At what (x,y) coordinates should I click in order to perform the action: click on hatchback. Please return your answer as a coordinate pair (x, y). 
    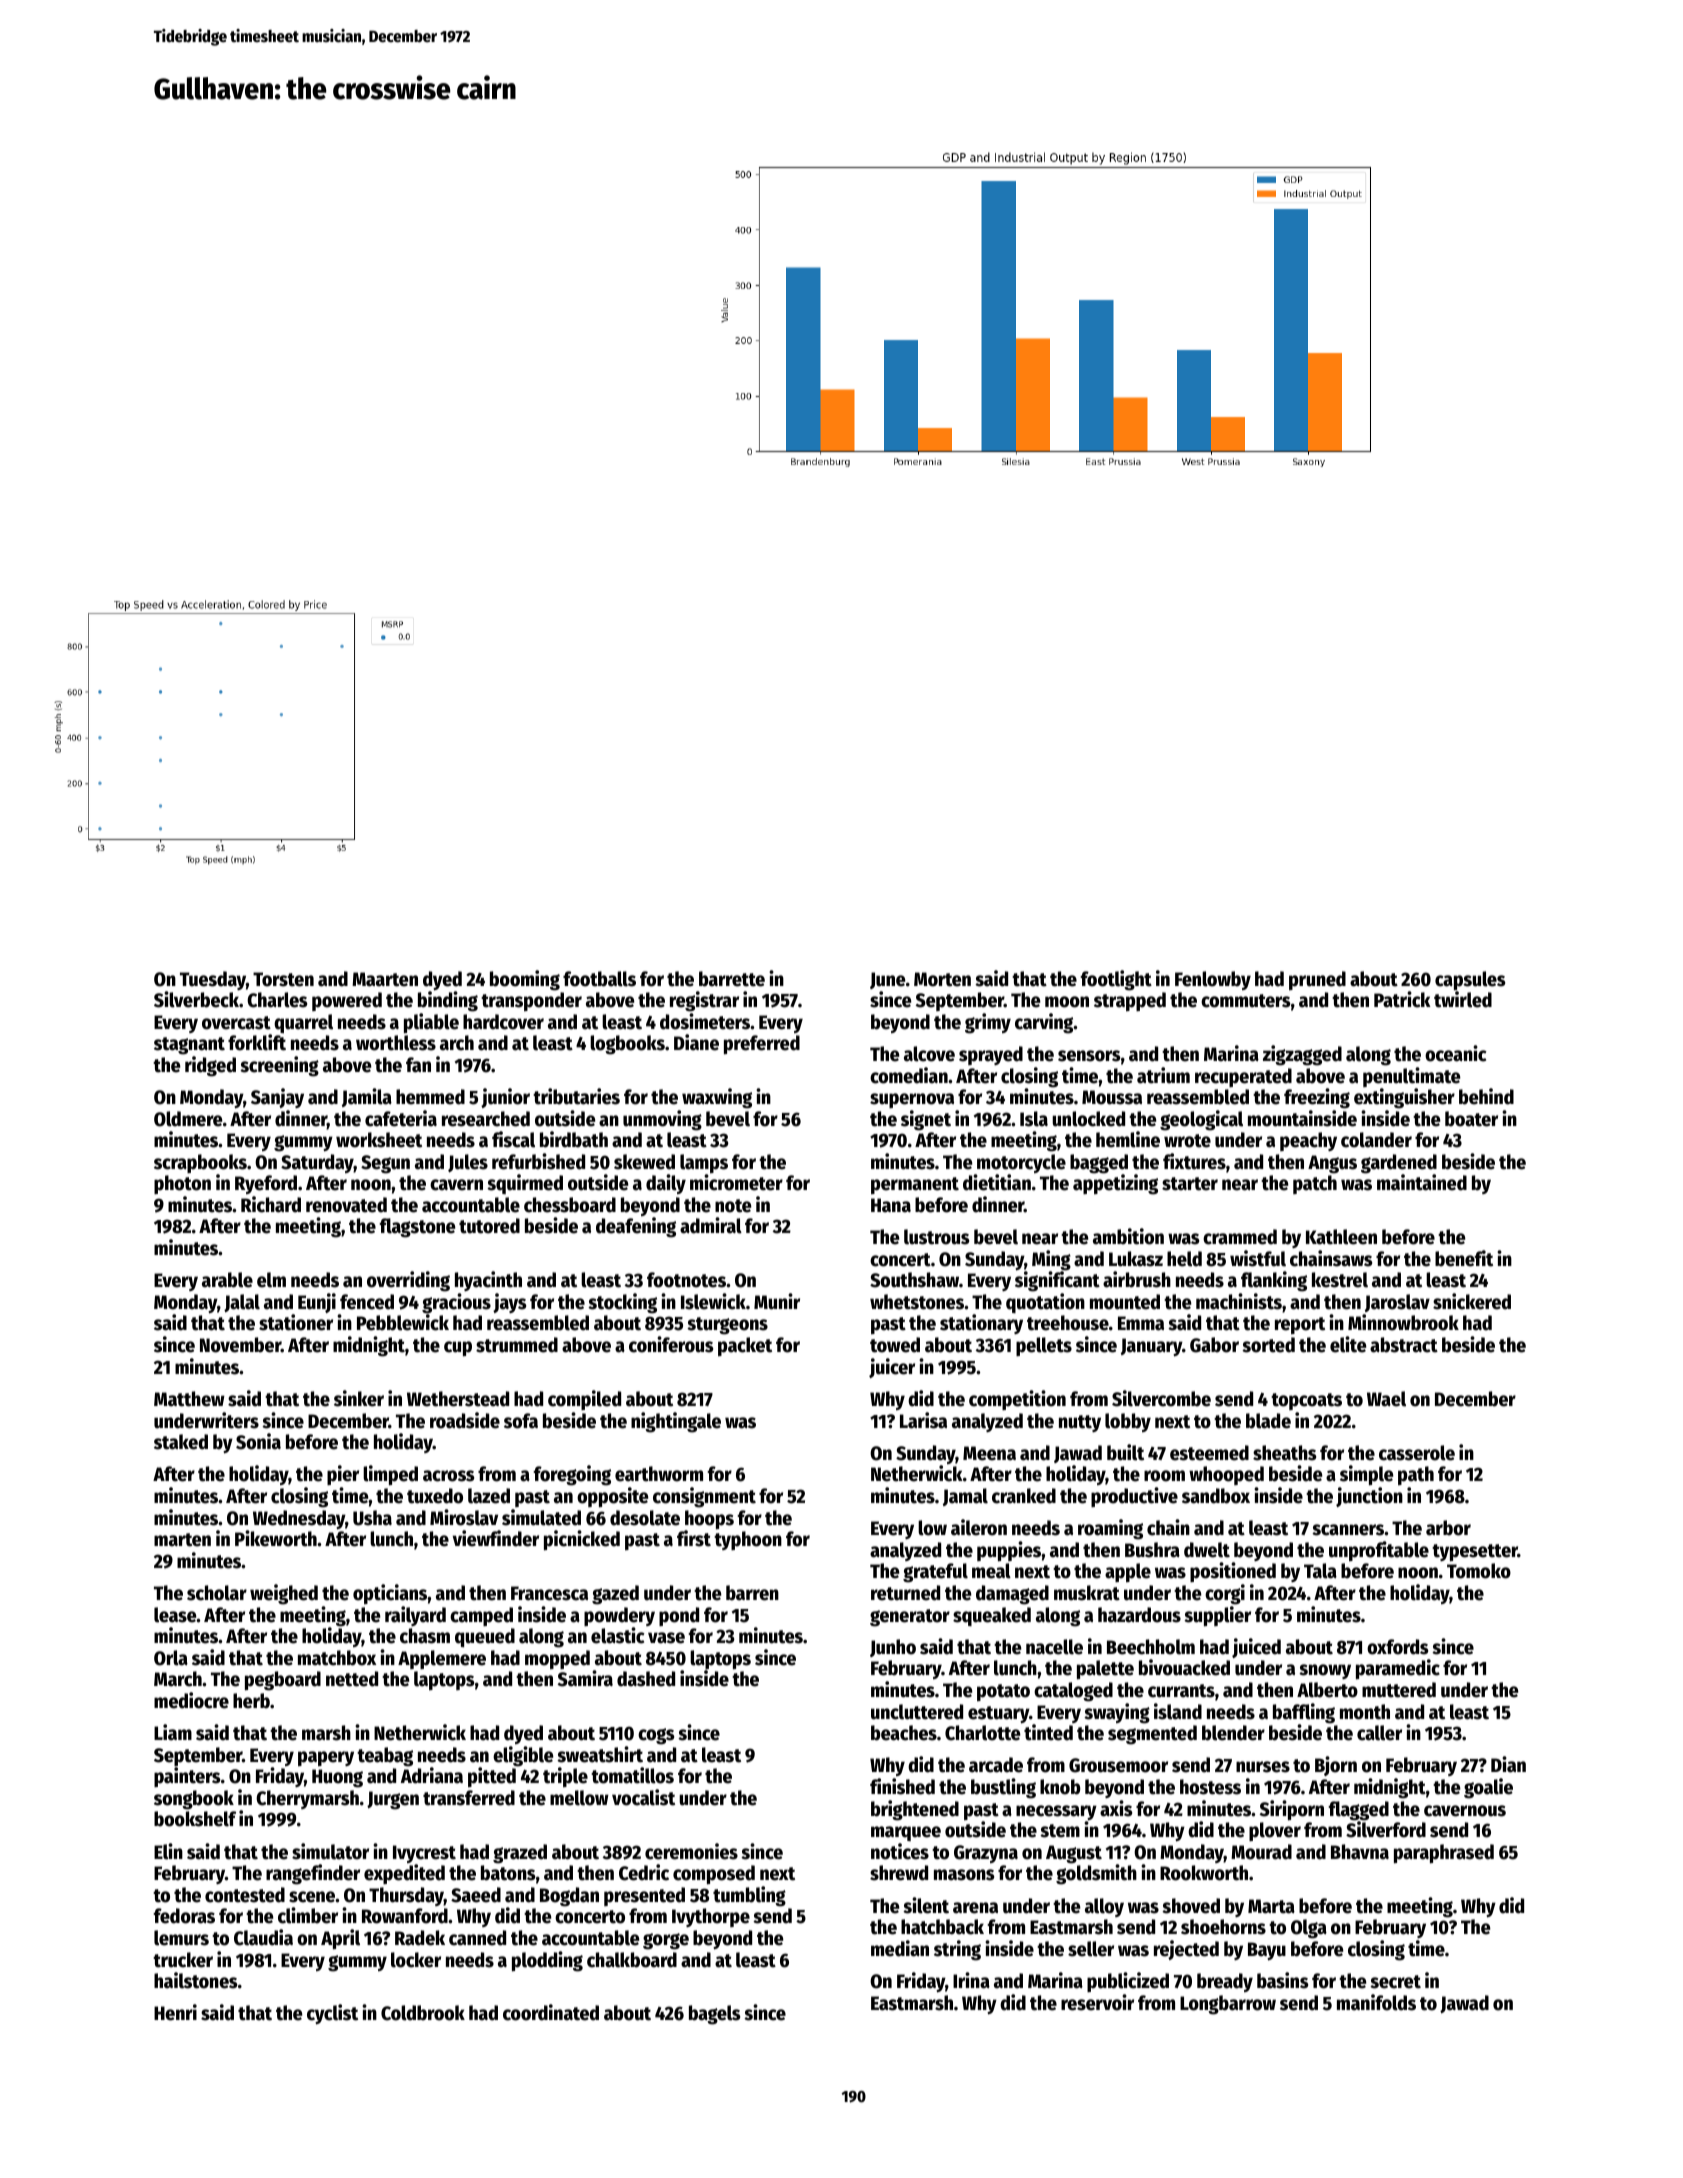
    Looking at the image, I should click on (942, 1927).
